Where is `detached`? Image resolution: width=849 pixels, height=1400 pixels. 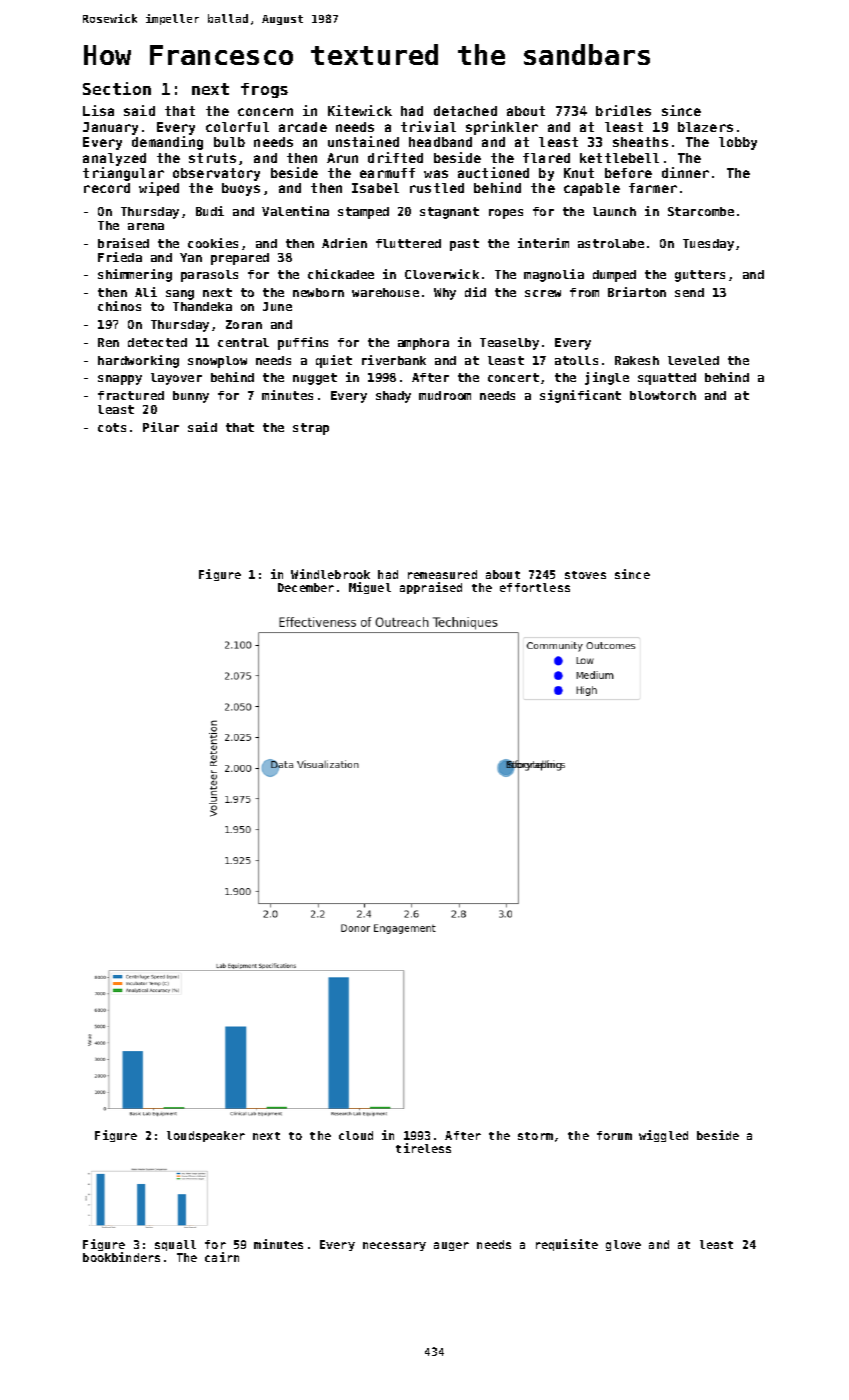 detached is located at coordinates (465, 111).
